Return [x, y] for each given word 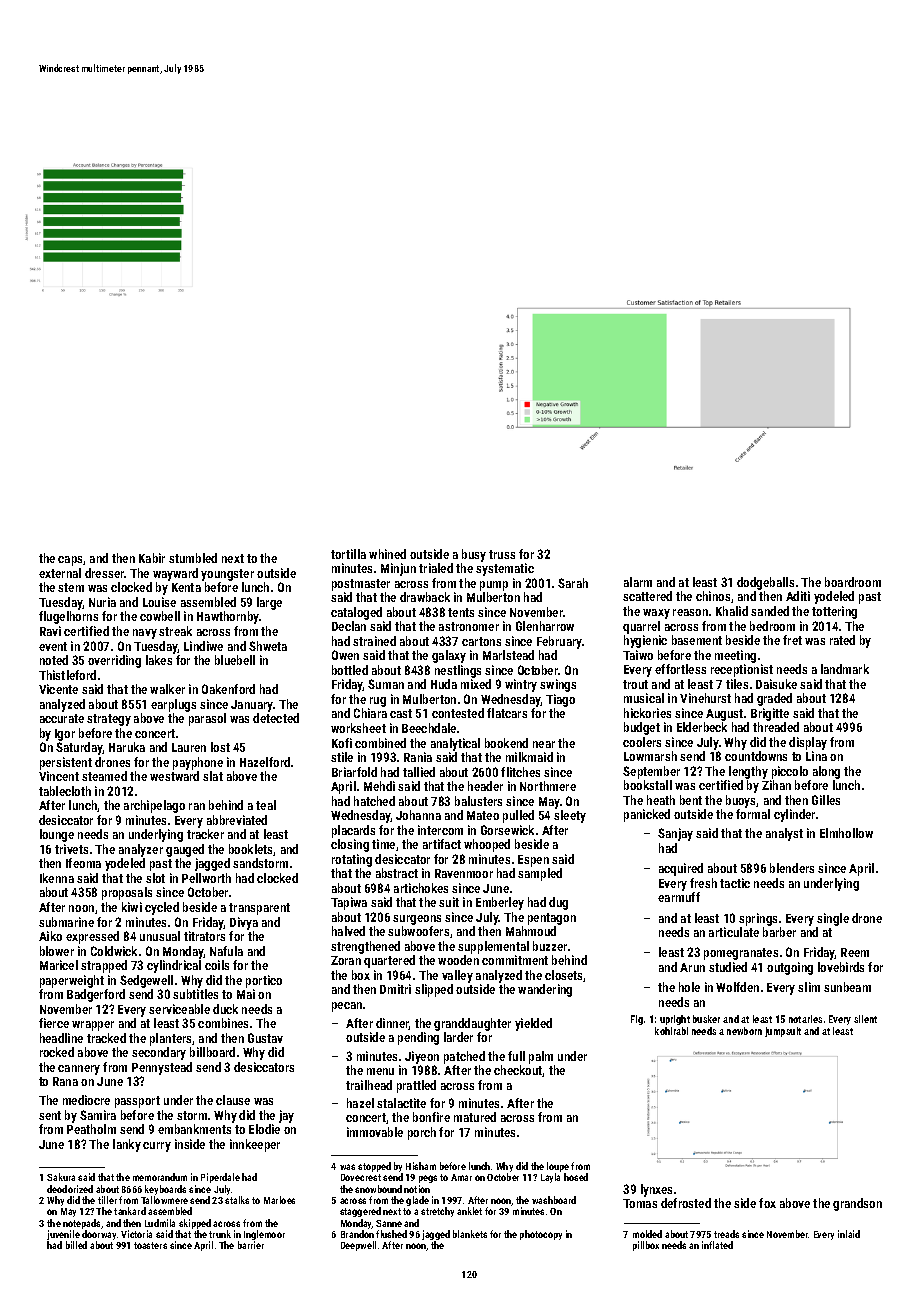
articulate [734, 932]
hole [689, 987]
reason [690, 612]
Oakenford [228, 689]
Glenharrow [545, 626]
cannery [79, 1070]
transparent [259, 909]
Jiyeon [422, 1057]
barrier [251, 1245]
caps [71, 561]
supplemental [493, 947]
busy [474, 555]
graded [774, 699]
